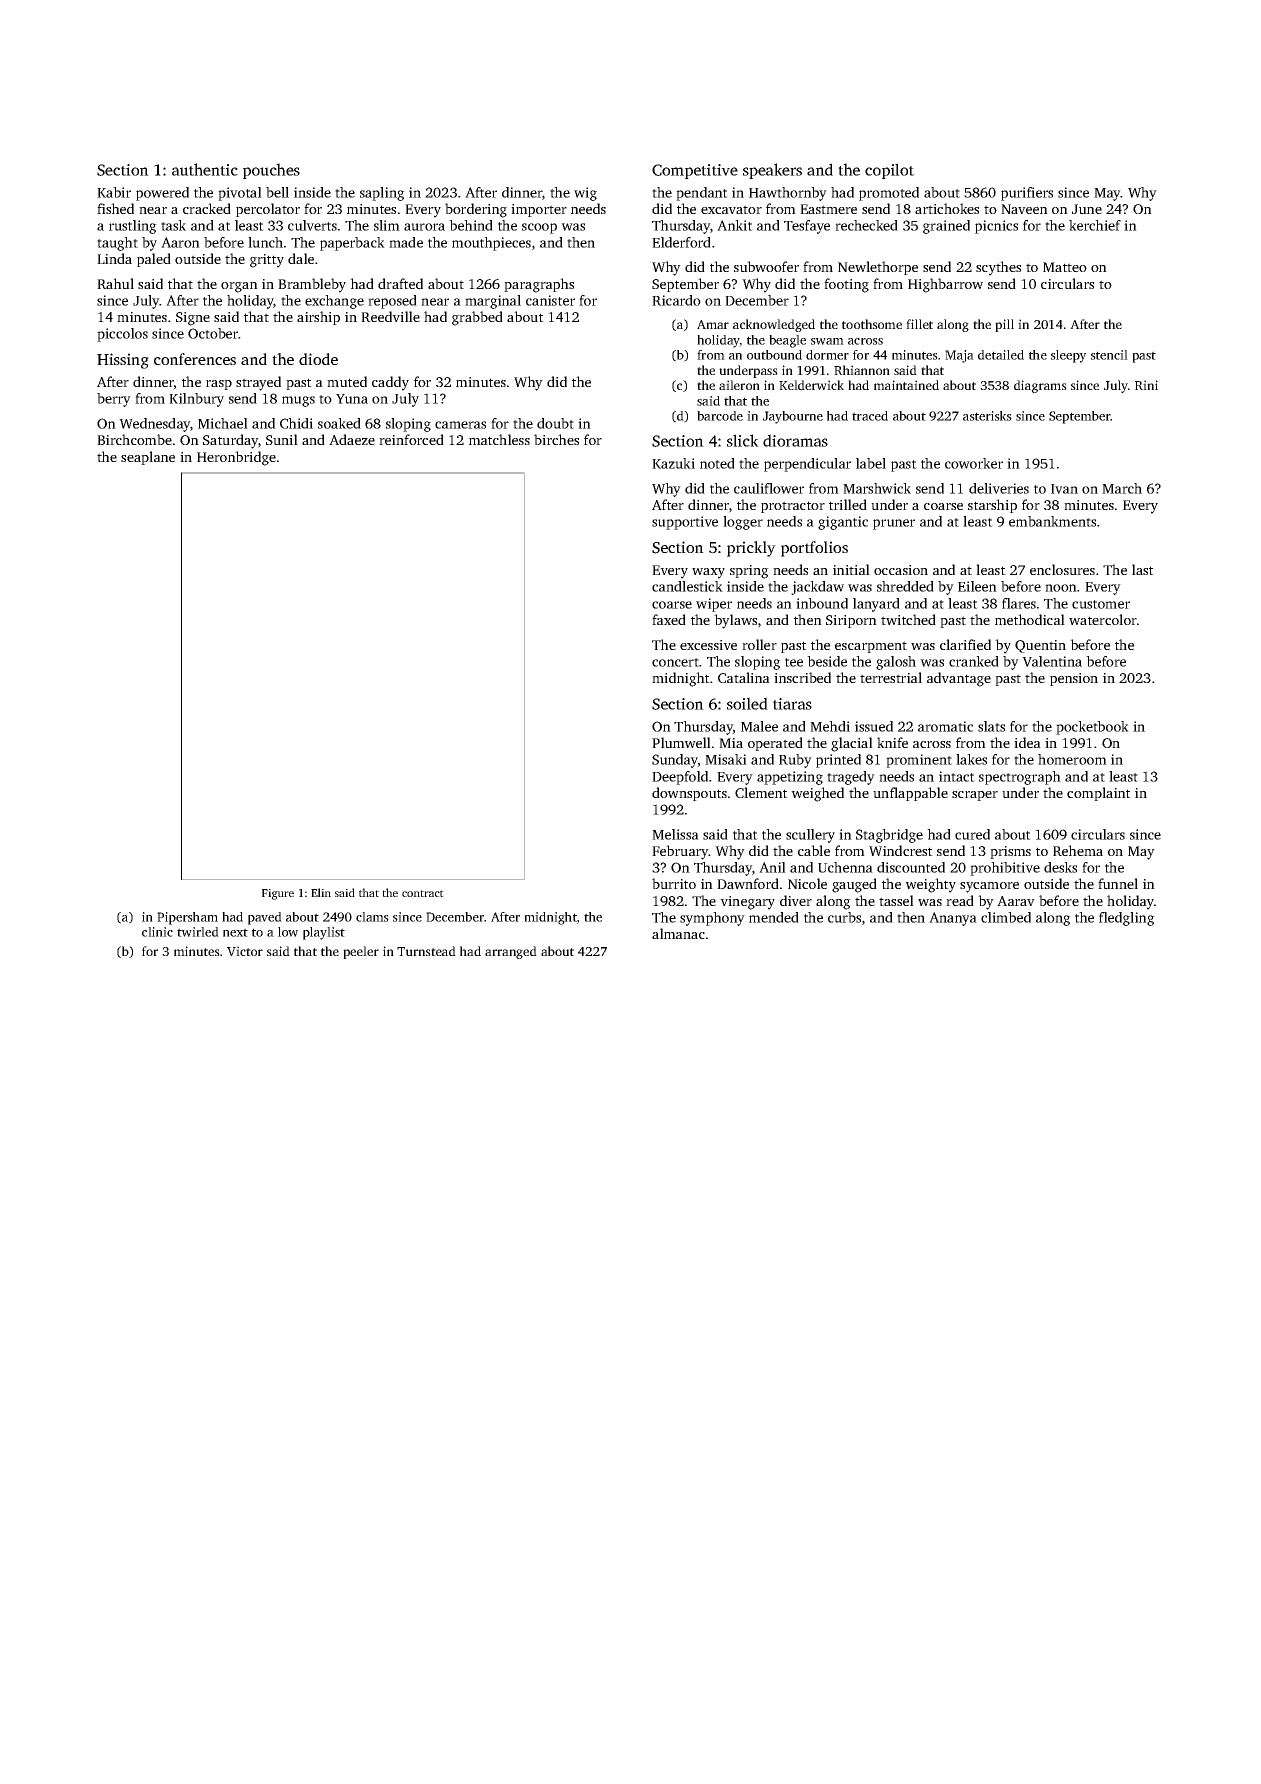 This screenshot has width=1261, height=1784. I want to click on clinic, so click(157, 932).
